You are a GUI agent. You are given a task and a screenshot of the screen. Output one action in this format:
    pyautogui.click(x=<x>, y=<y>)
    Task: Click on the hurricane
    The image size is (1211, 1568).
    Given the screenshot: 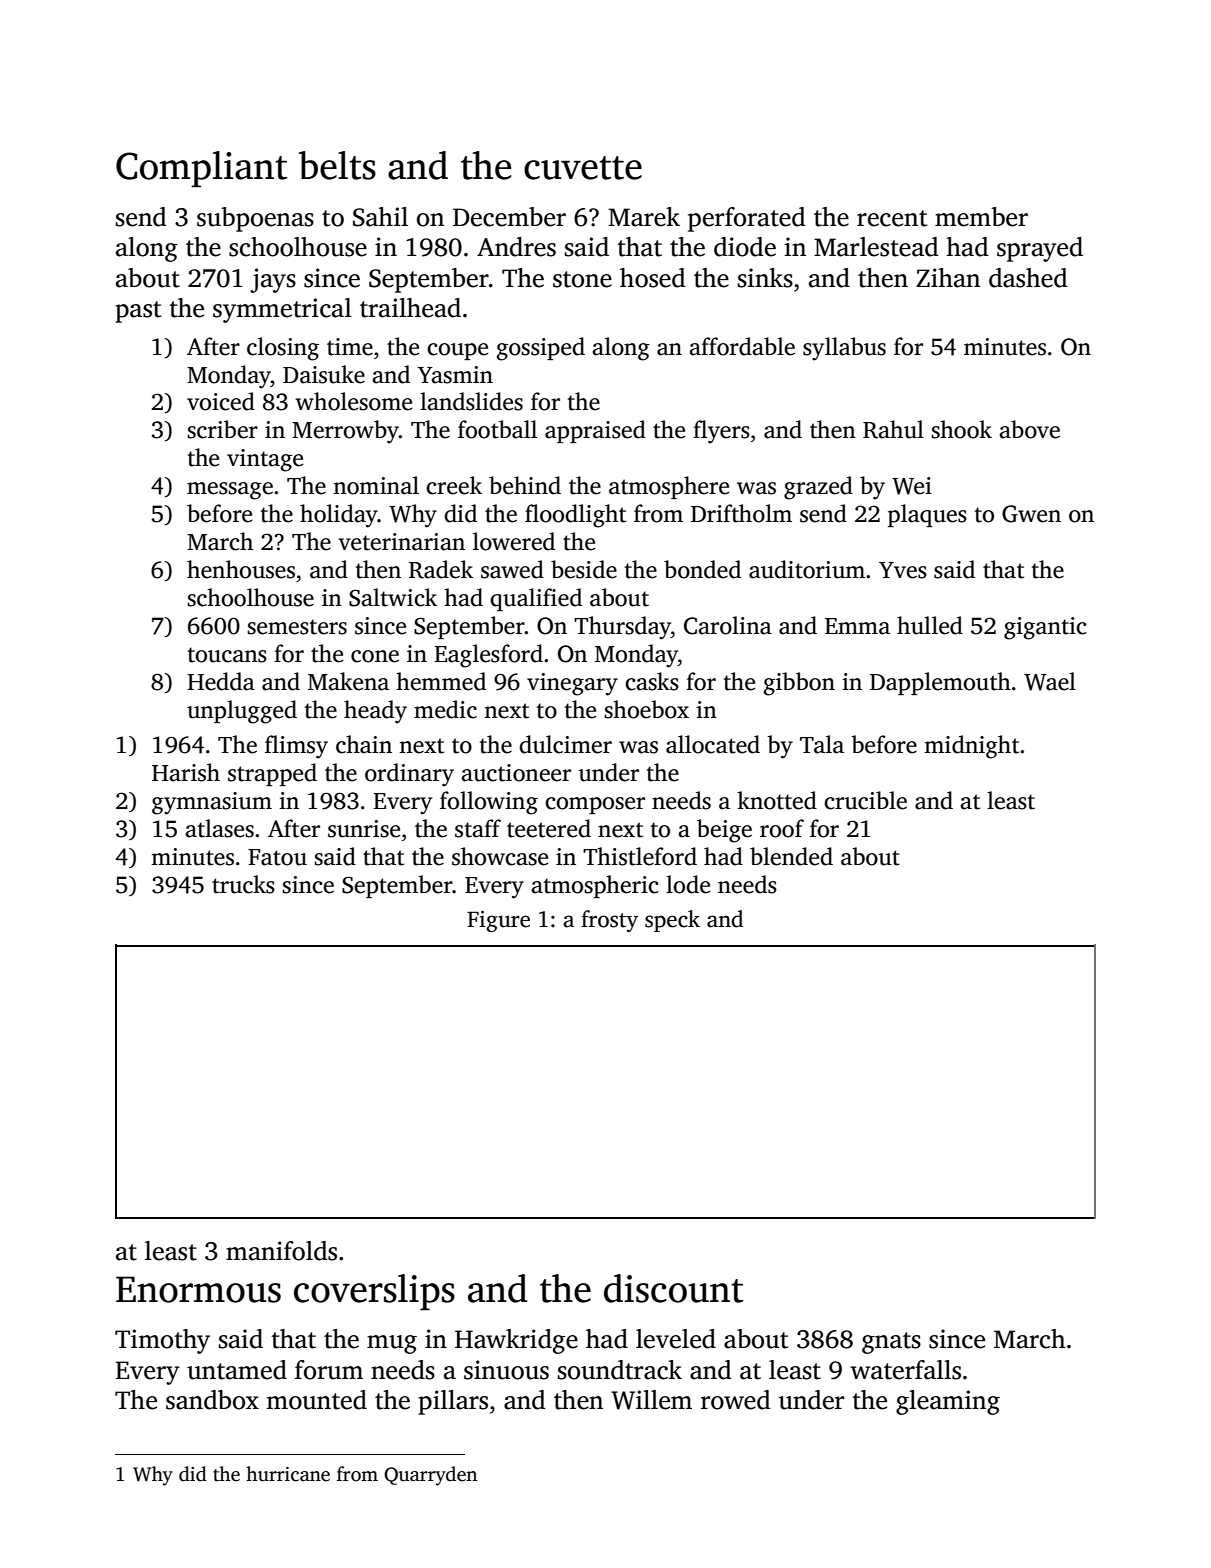 What is the action you would take?
    pyautogui.click(x=288, y=1474)
